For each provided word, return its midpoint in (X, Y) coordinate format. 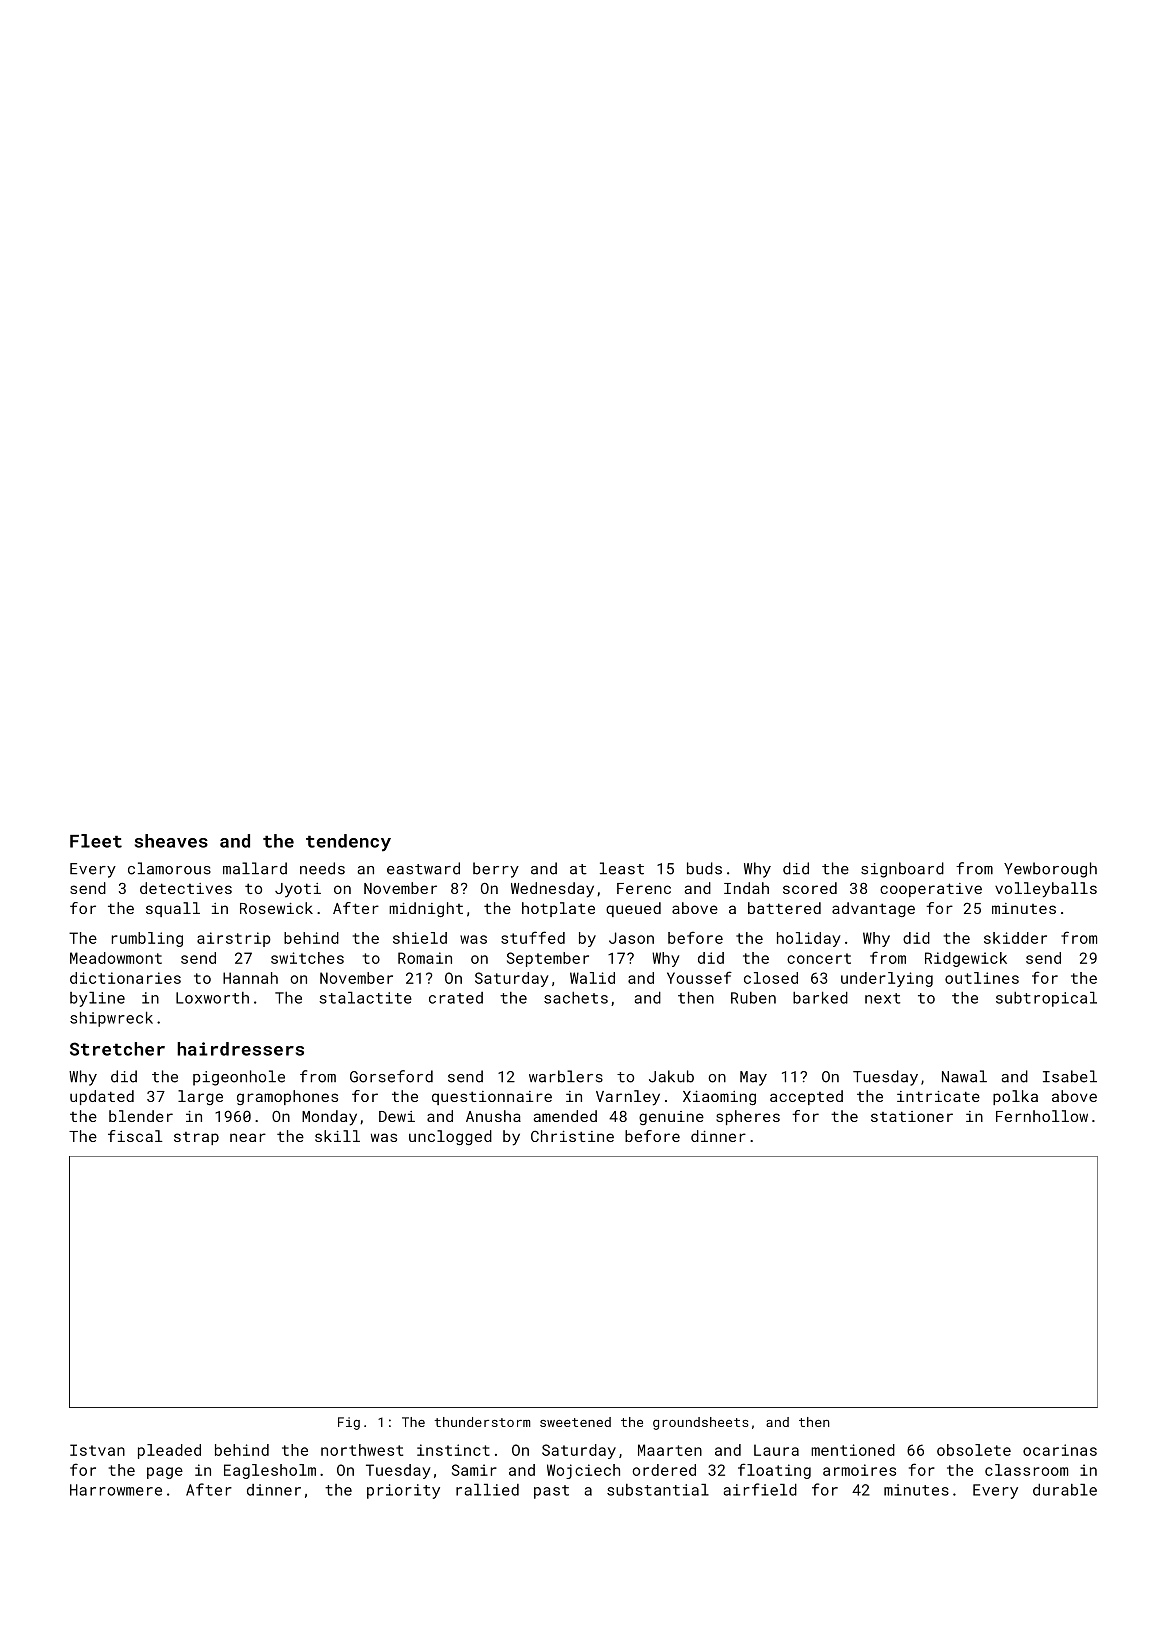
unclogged (450, 1137)
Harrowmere (116, 1490)
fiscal (135, 1136)
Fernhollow (1042, 1116)
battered (784, 908)
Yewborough (1050, 870)
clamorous (169, 868)
